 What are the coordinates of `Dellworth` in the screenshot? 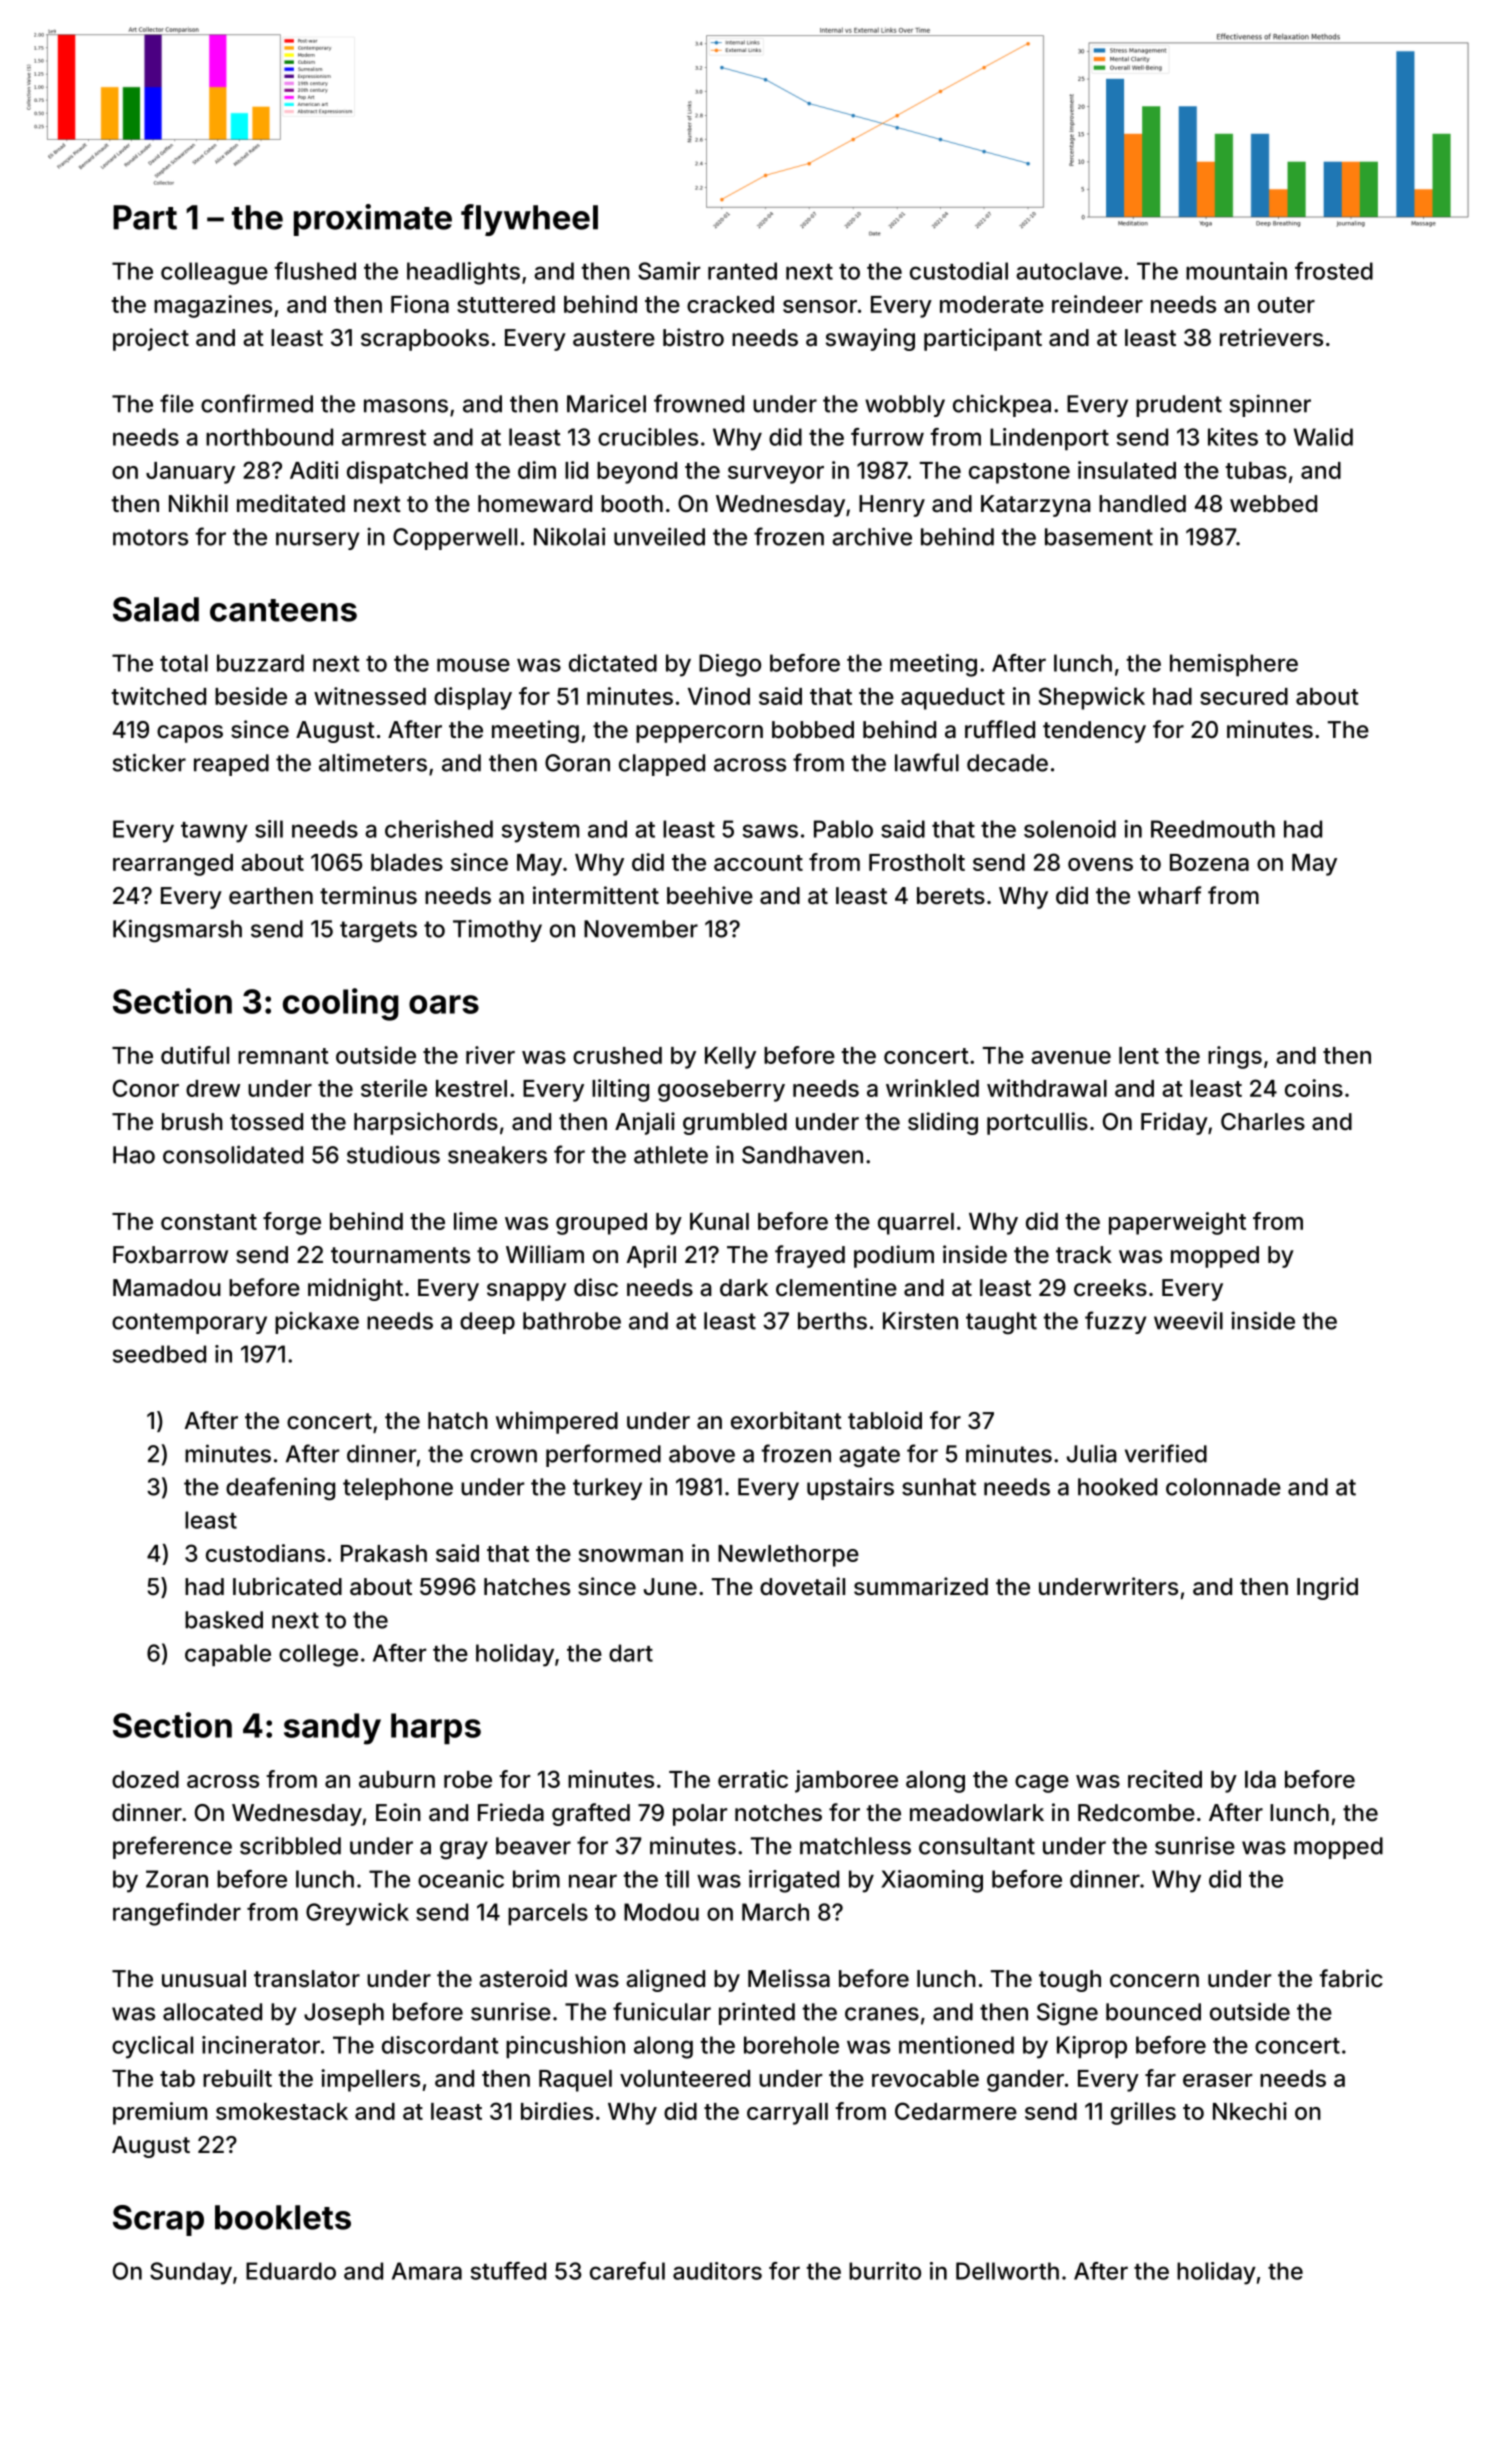 It's located at (1007, 2271).
